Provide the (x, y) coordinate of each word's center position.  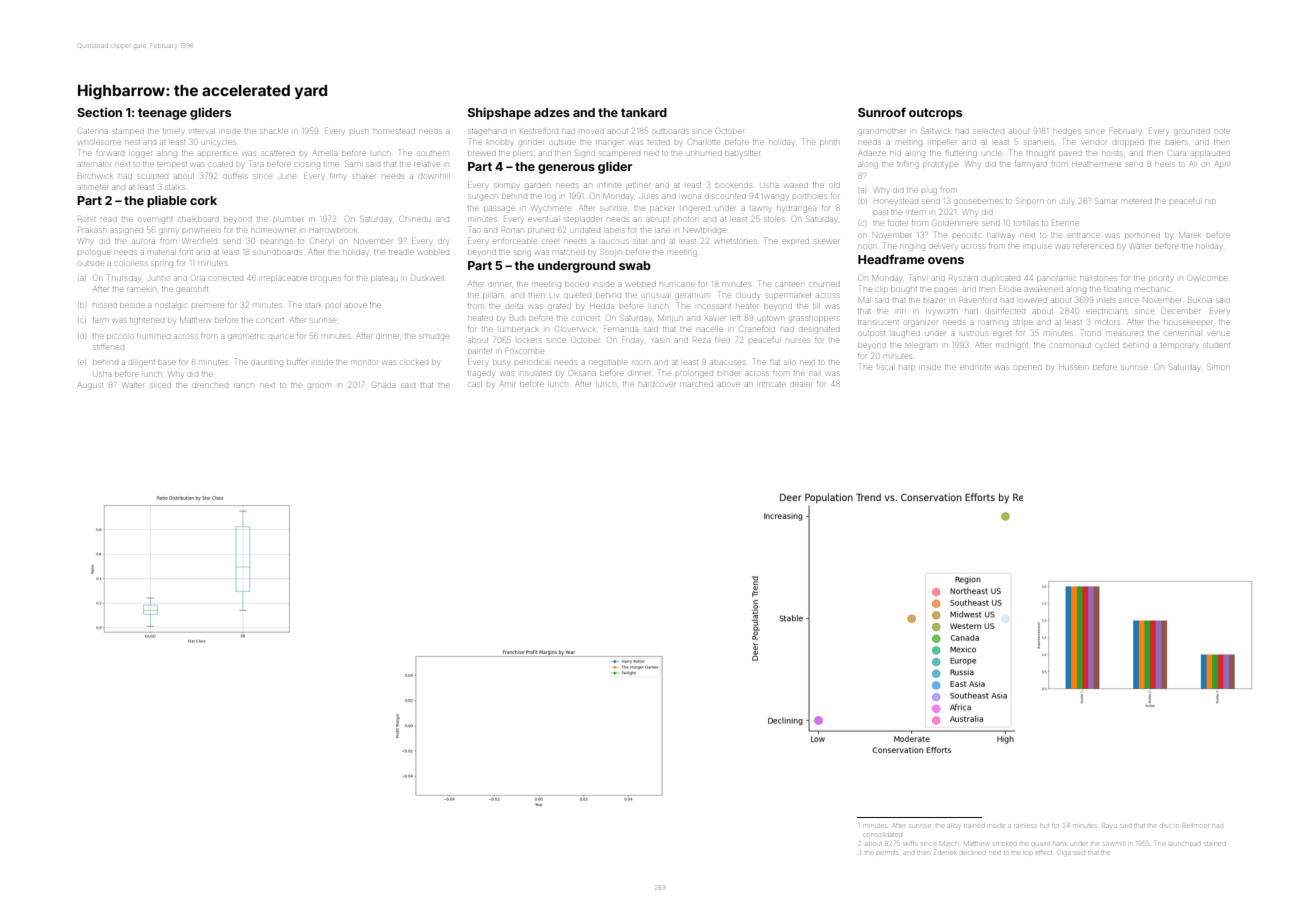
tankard (644, 112)
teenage (162, 114)
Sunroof (882, 112)
